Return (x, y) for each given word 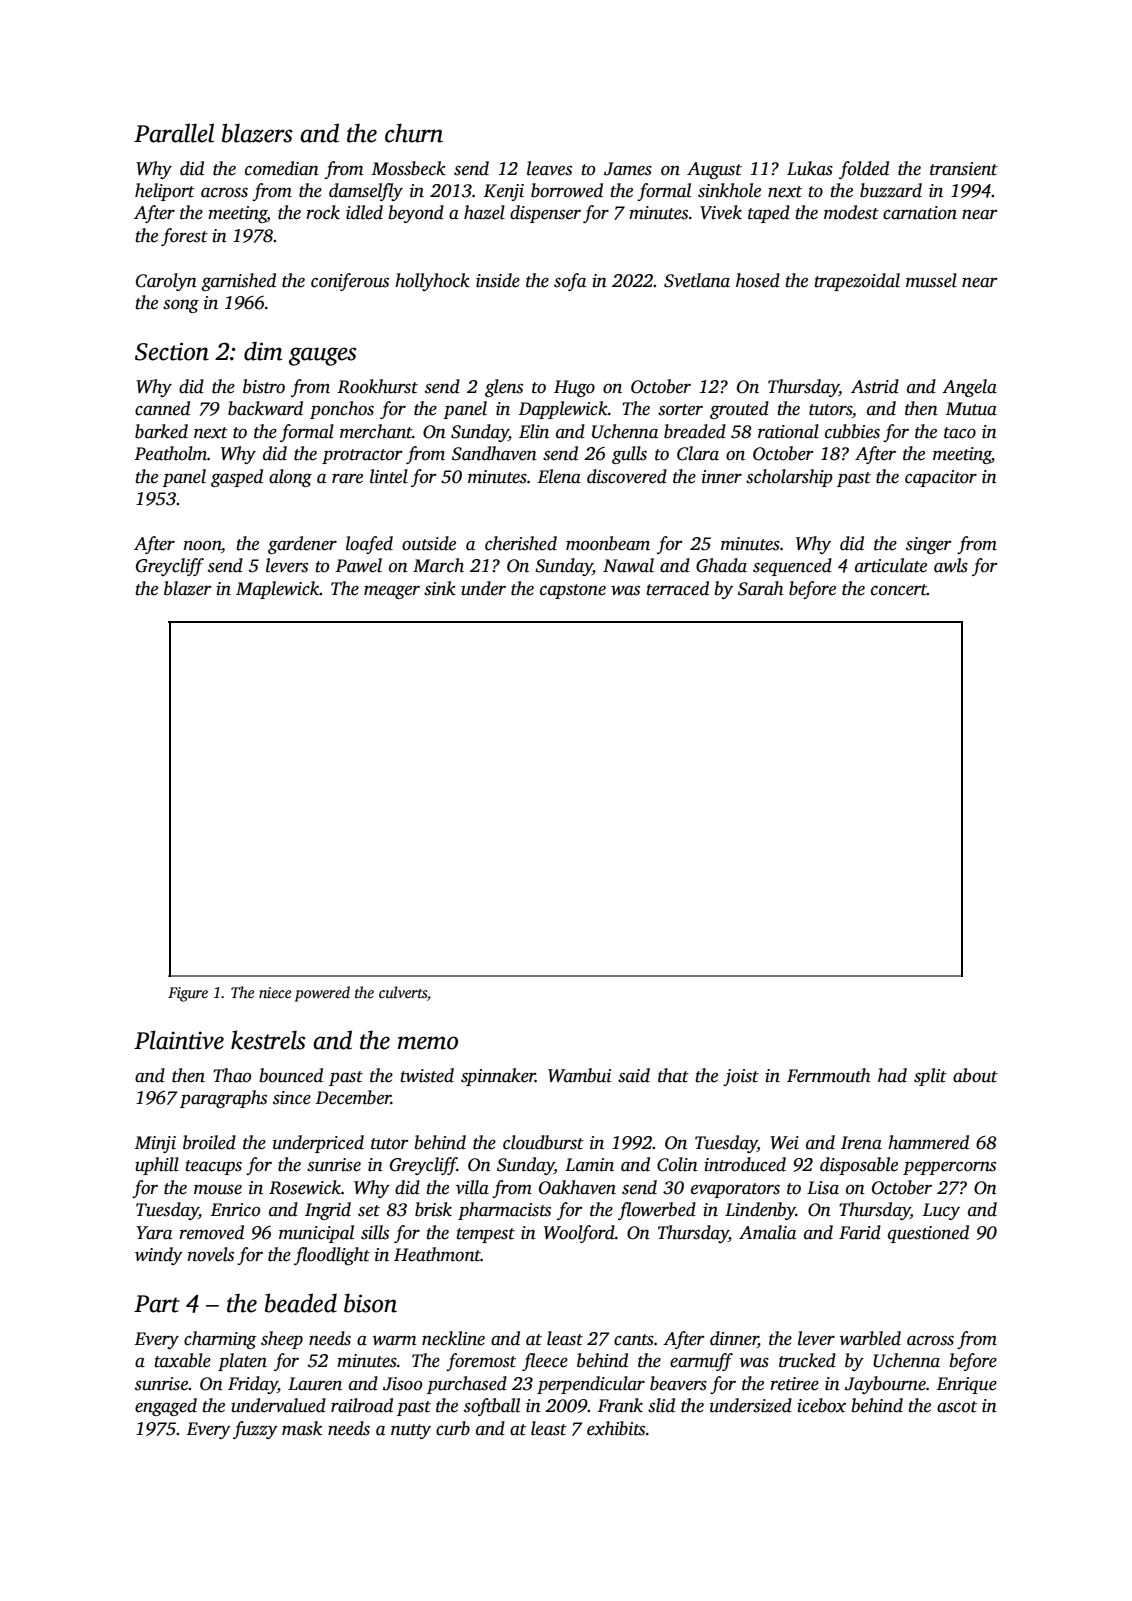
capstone (573, 591)
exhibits (616, 1428)
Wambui (579, 1075)
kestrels (268, 1040)
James (628, 169)
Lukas (810, 168)
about (975, 1075)
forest (184, 237)
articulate (891, 565)
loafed (369, 545)
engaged (166, 1407)
